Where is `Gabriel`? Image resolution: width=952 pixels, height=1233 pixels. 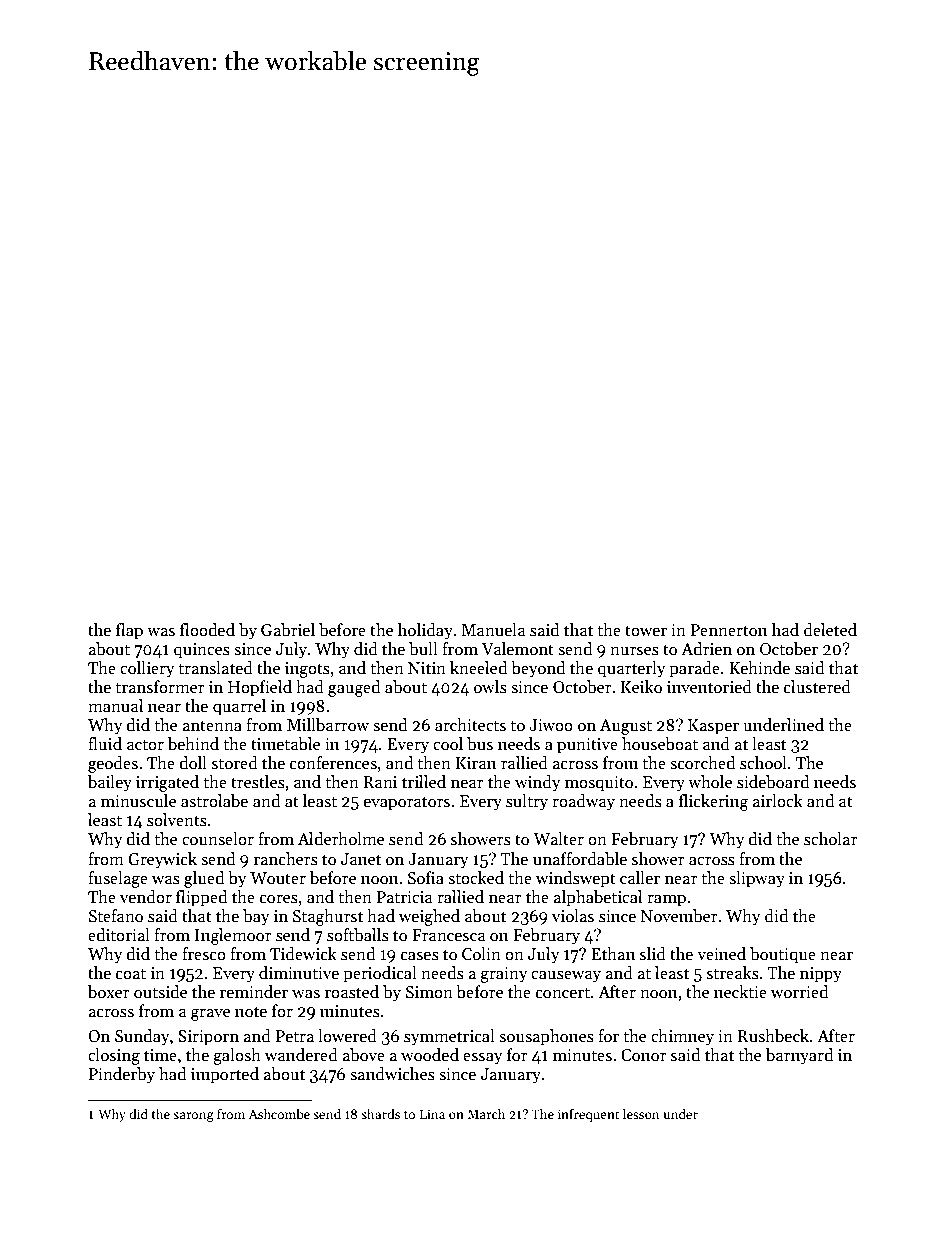 Gabriel is located at coordinates (288, 630).
